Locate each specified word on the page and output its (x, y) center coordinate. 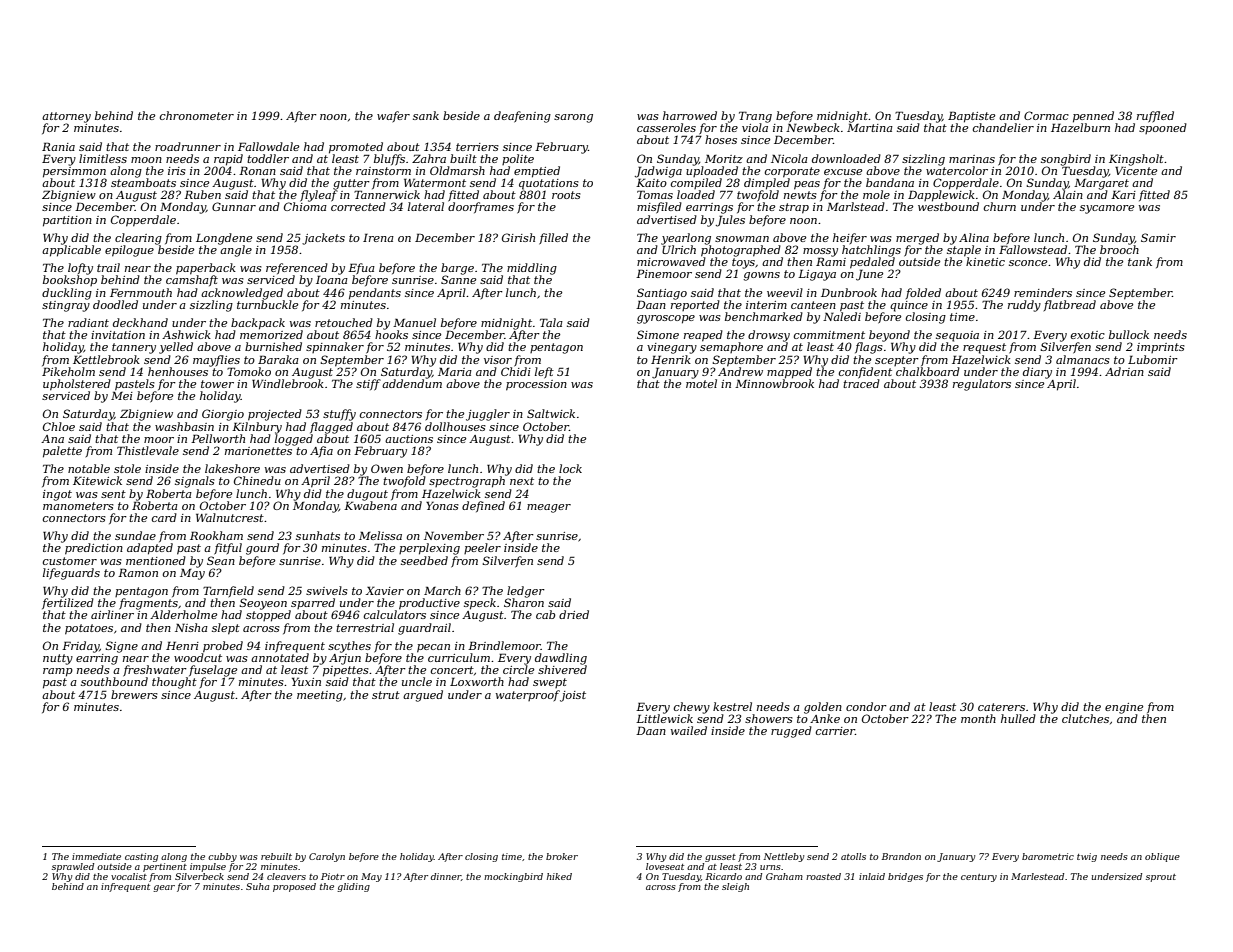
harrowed (690, 115)
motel (701, 383)
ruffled (1155, 117)
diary (1037, 373)
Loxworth (477, 681)
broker (562, 856)
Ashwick (186, 334)
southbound (114, 681)
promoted (356, 147)
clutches (1085, 718)
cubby (222, 857)
